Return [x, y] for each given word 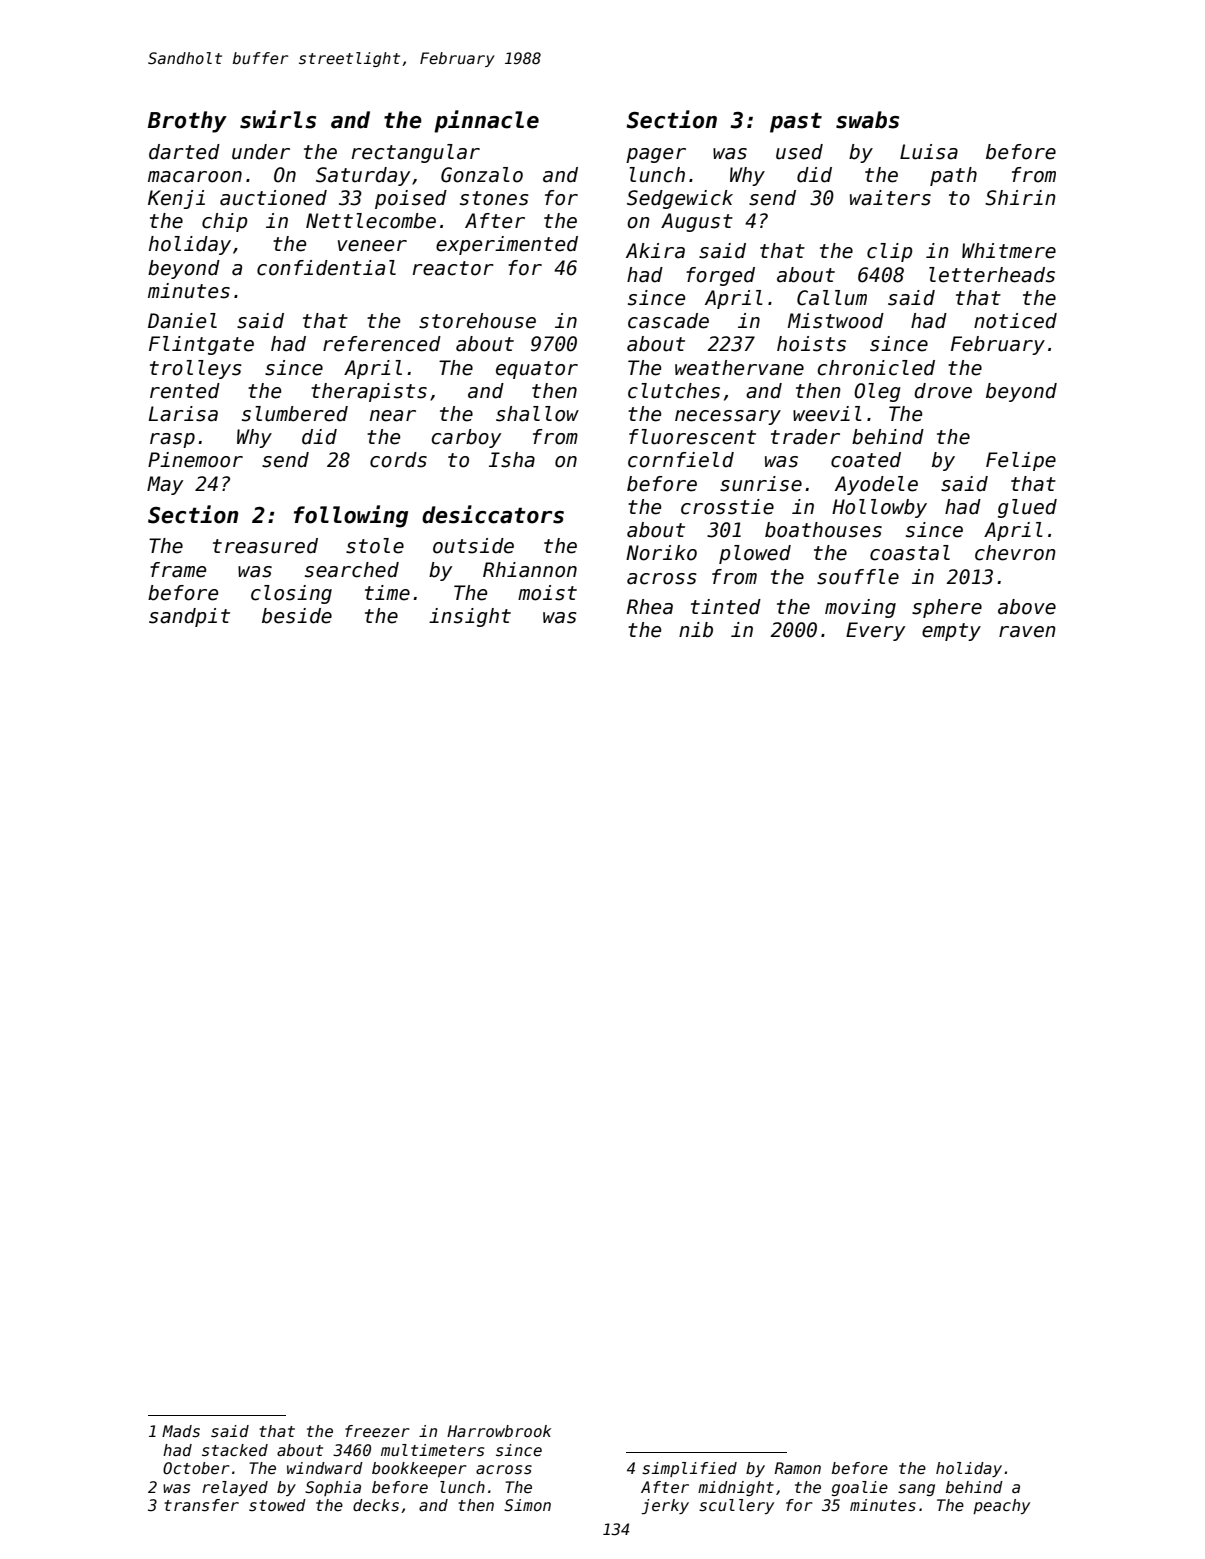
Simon [527, 1505]
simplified [689, 1469]
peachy [1001, 1506]
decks [376, 1505]
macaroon [195, 177]
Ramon [798, 1468]
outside [473, 546]
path [953, 176]
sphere [947, 608]
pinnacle [486, 121]
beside [297, 616]
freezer [377, 1431]
